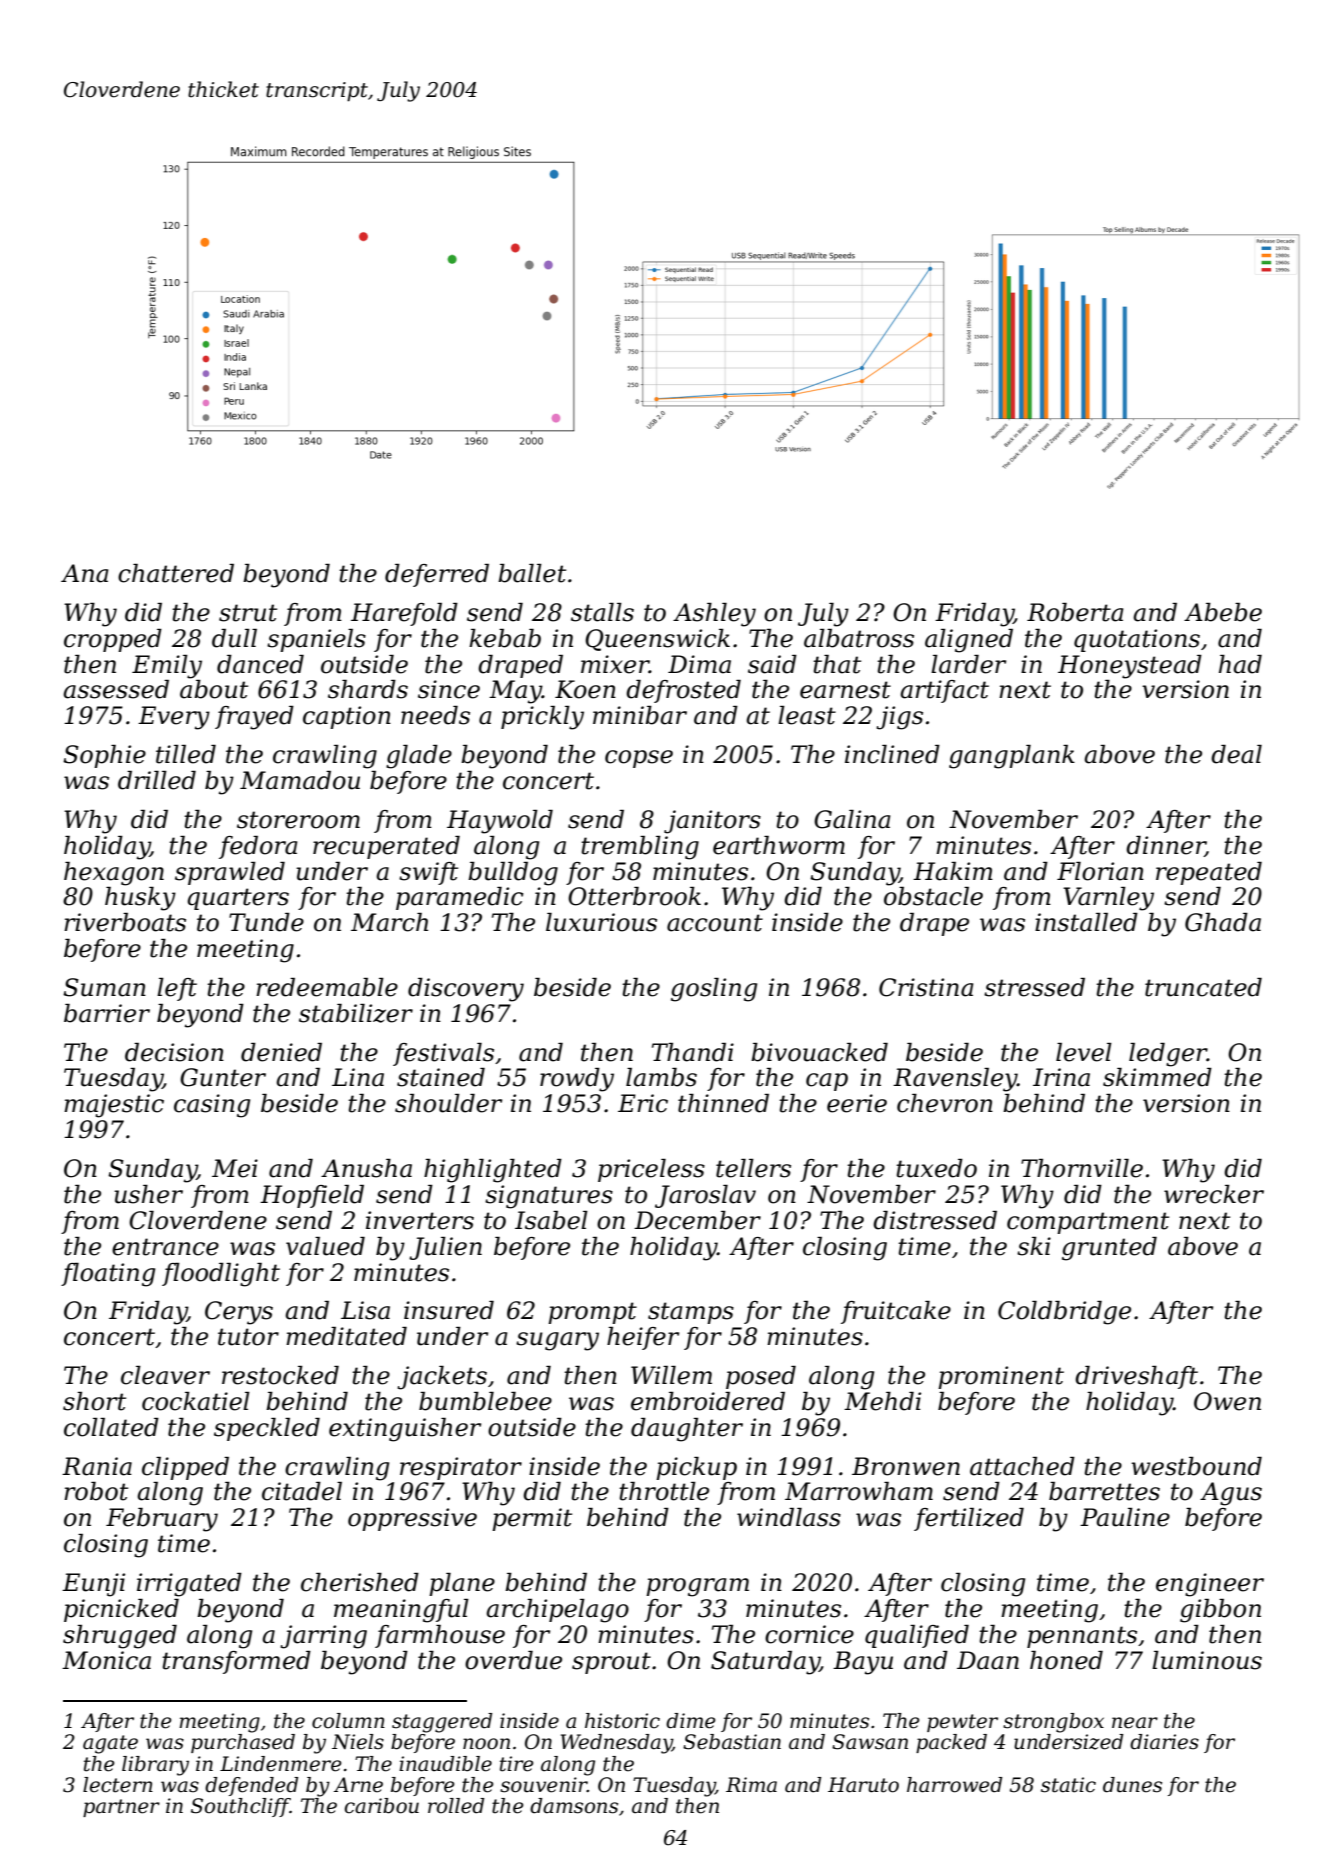 This screenshot has height=1876, width=1326. What do you see at coordinates (1203, 987) in the screenshot?
I see `truncated` at bounding box center [1203, 987].
